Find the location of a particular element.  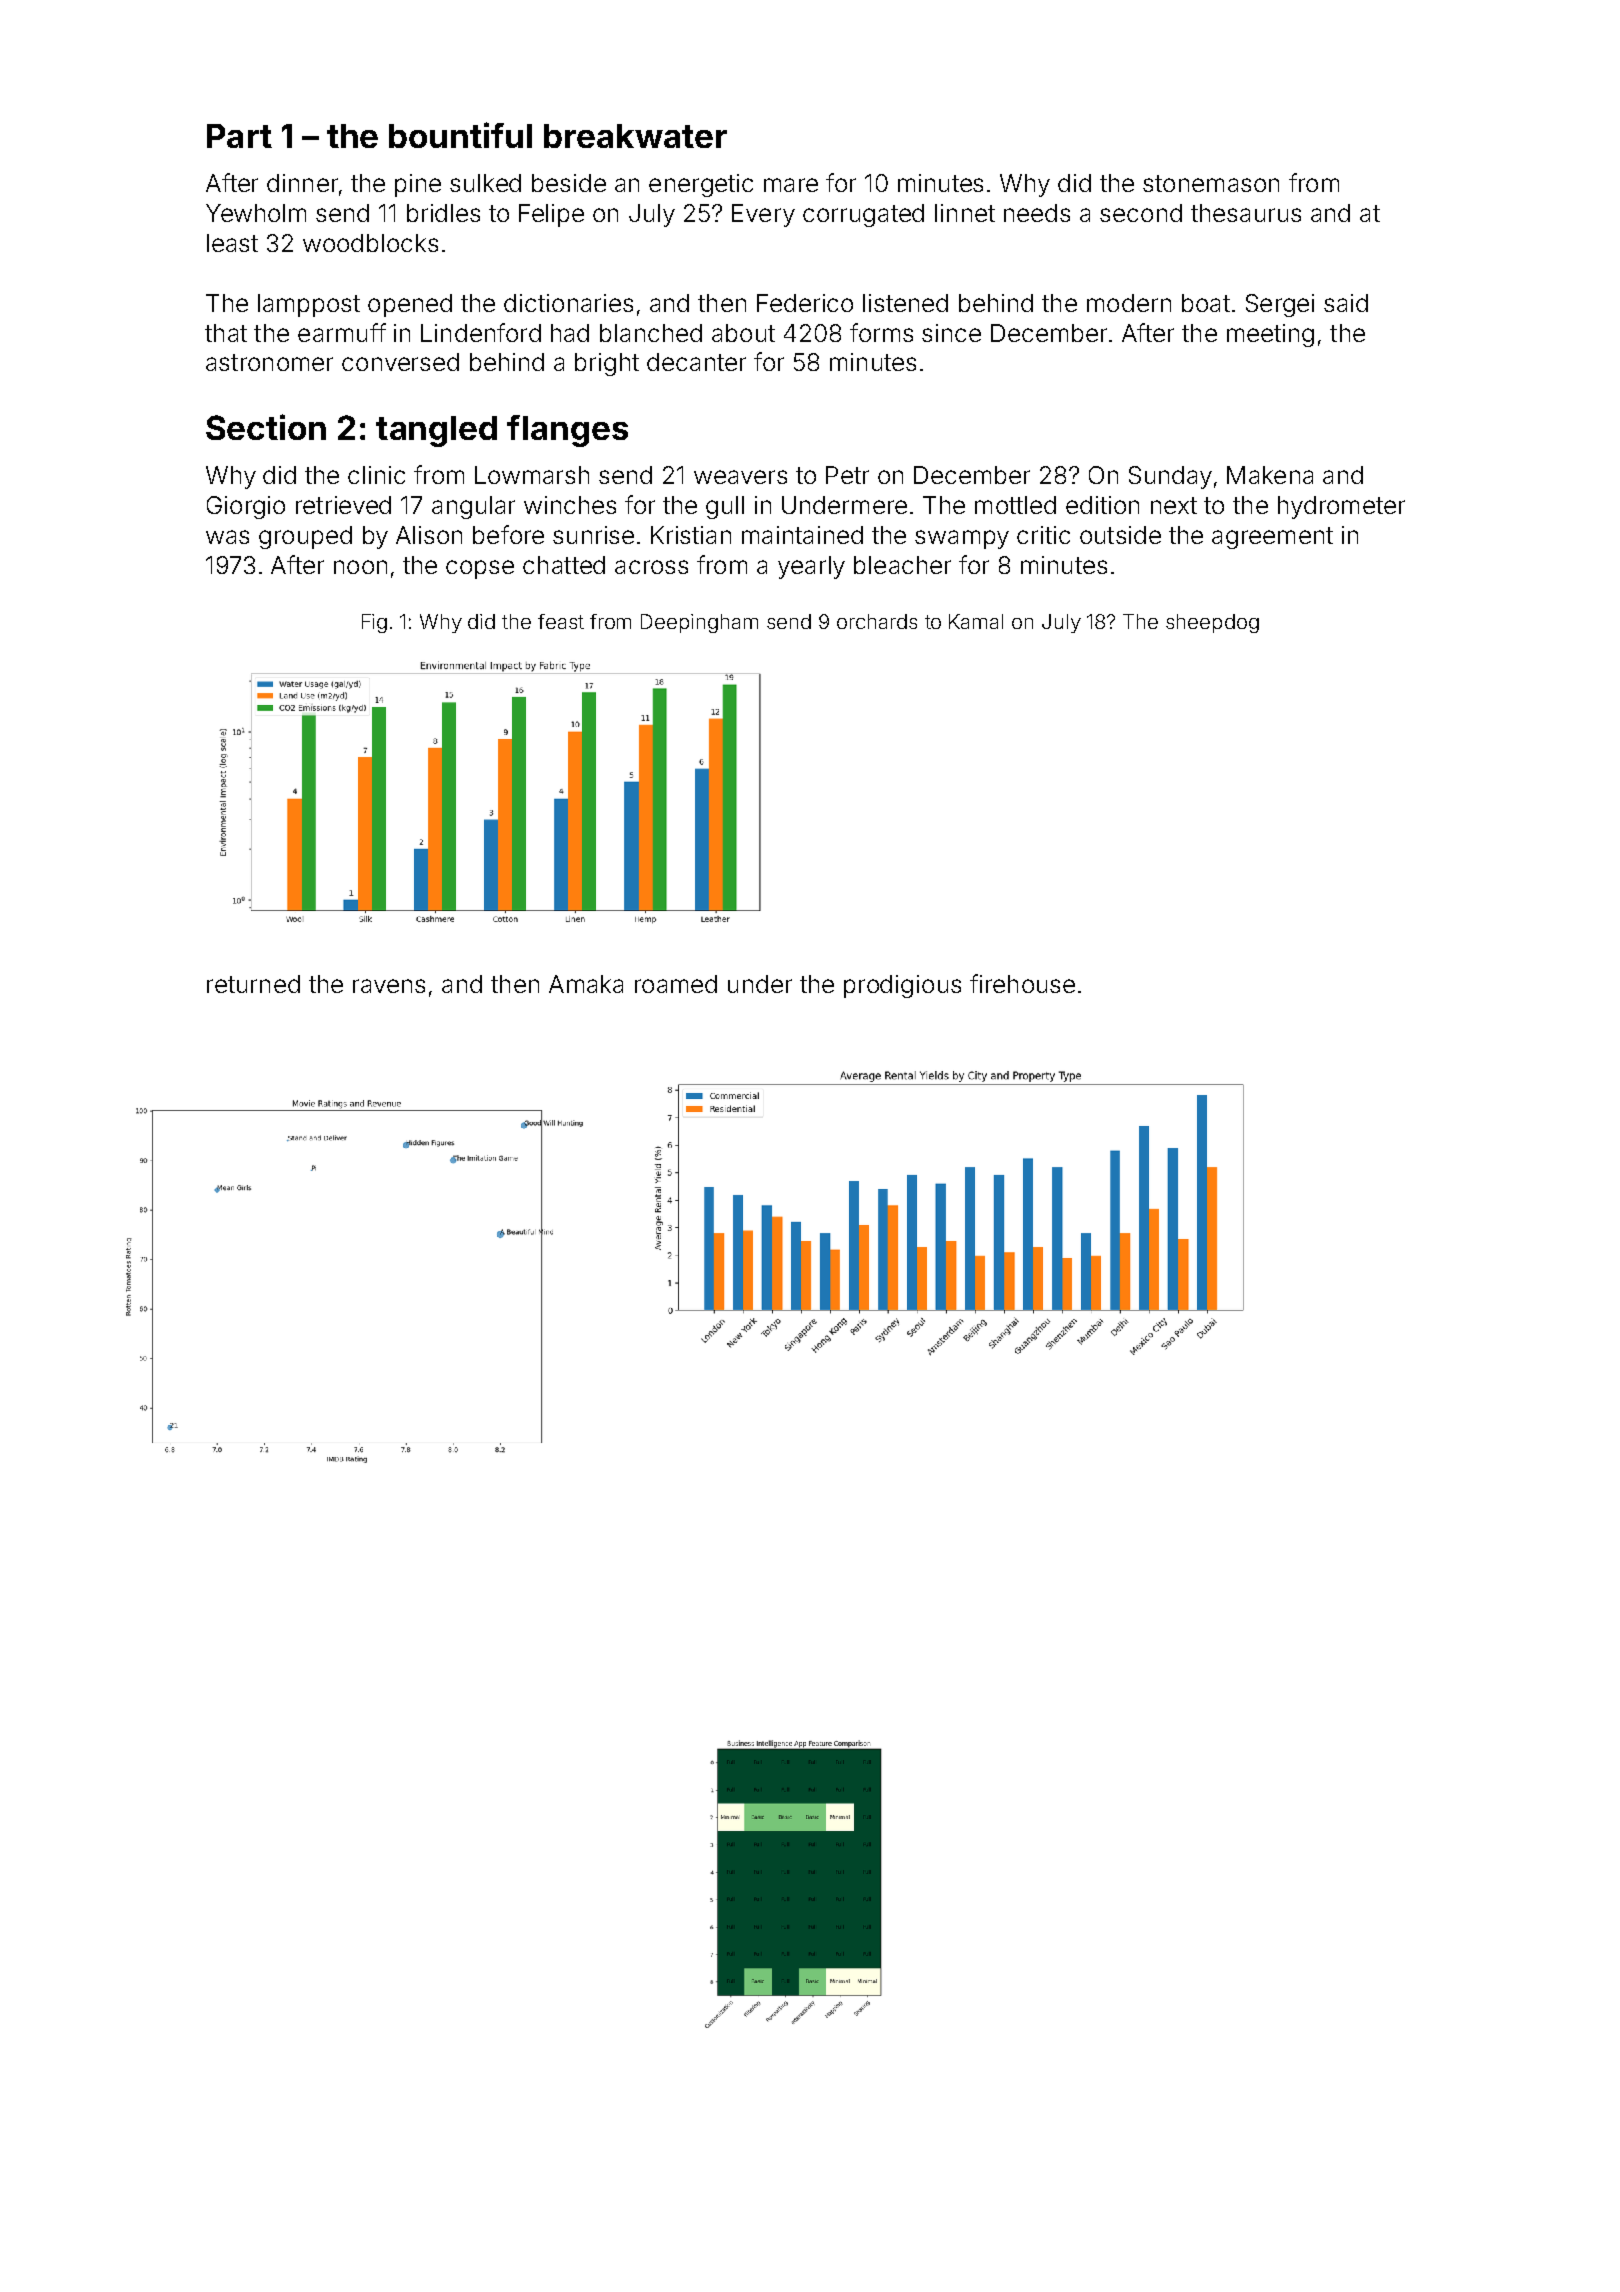

stonemason is located at coordinates (1211, 183).
